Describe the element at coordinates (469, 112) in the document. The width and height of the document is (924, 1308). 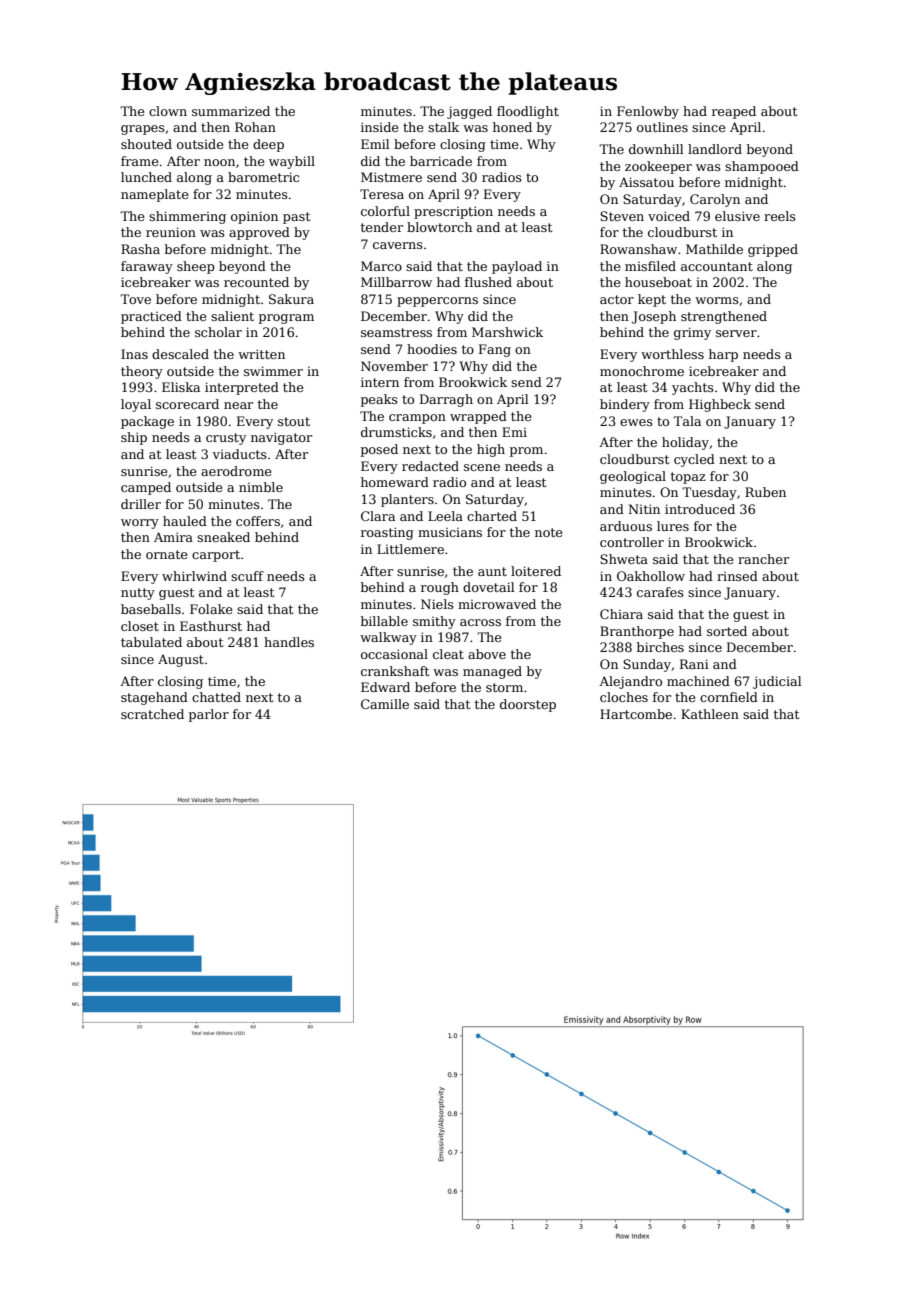
I see `jagged` at that location.
